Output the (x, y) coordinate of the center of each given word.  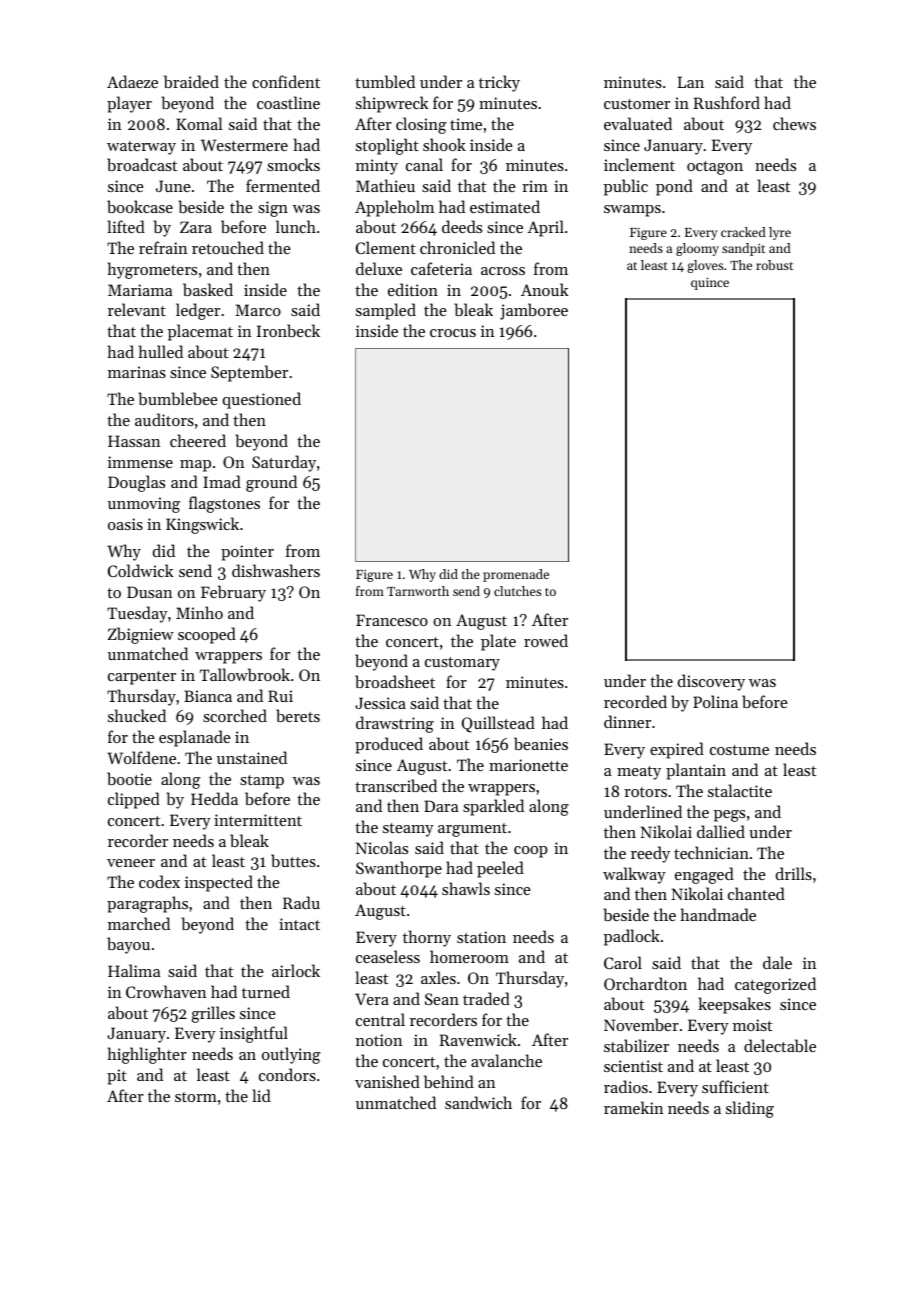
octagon (715, 168)
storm (196, 1097)
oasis (125, 524)
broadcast (142, 164)
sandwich (478, 1102)
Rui (280, 696)
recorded (635, 701)
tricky (499, 83)
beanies (541, 743)
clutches (517, 591)
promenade (516, 575)
